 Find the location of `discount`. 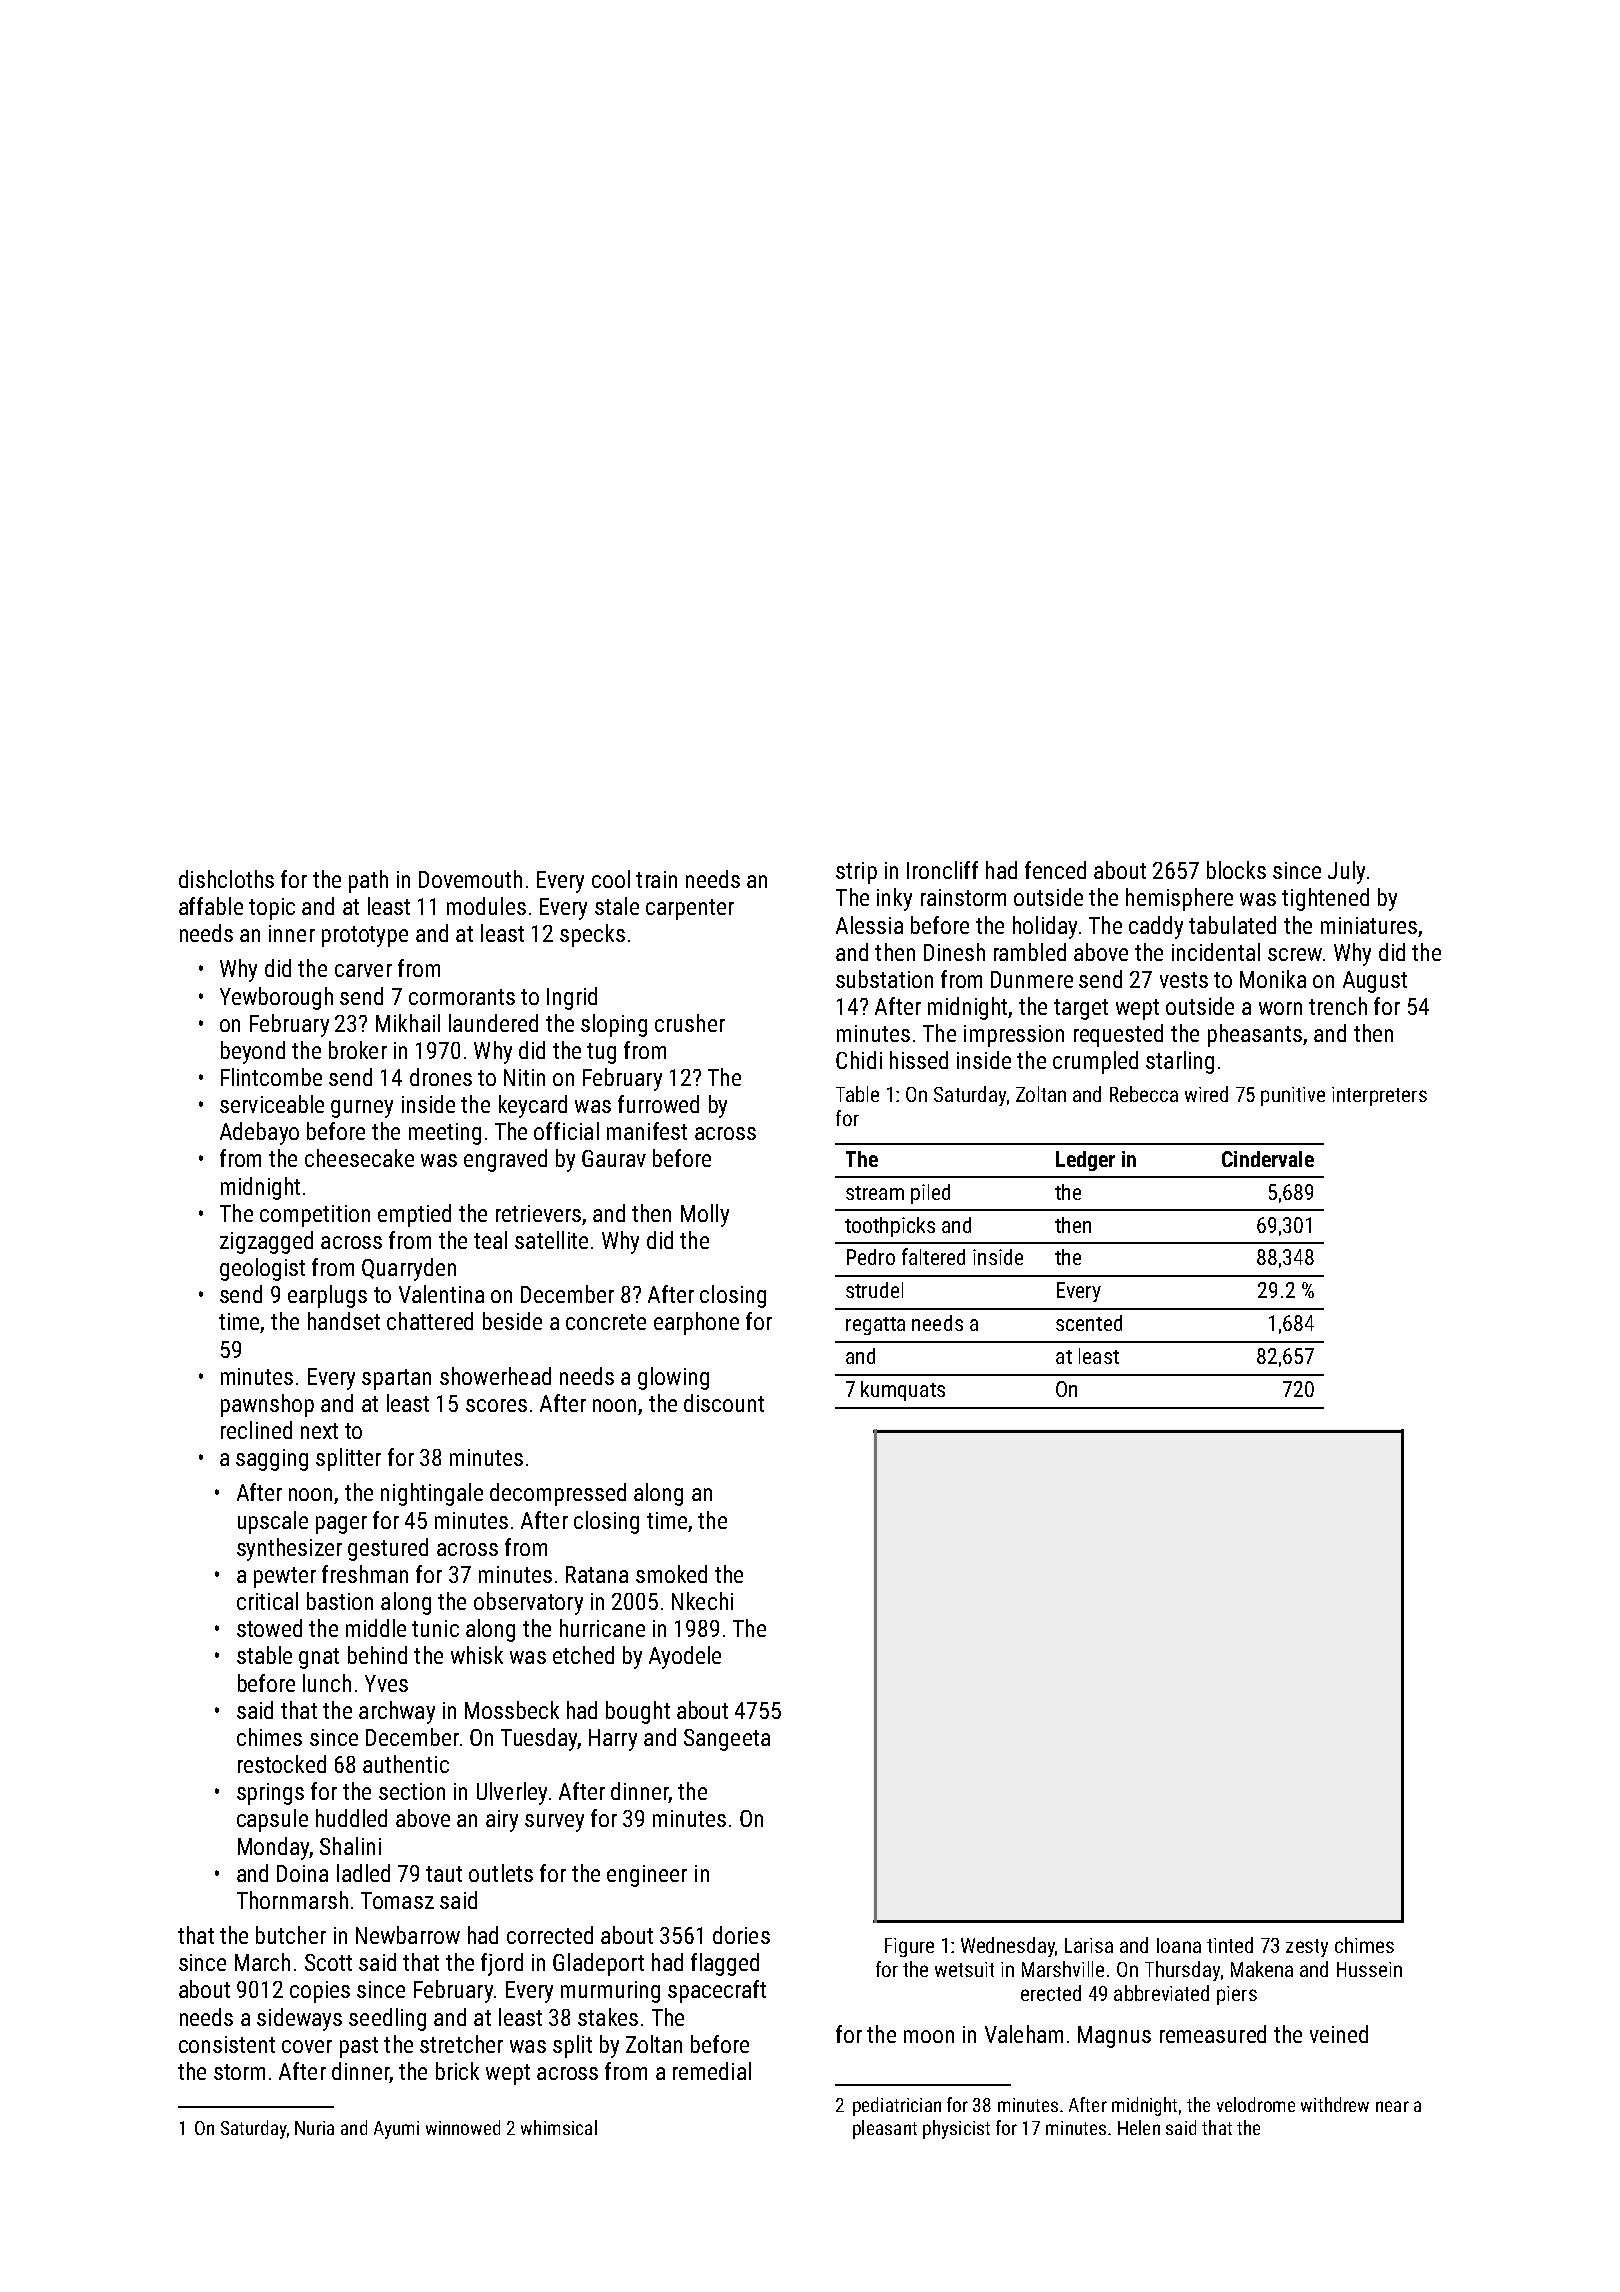

discount is located at coordinates (724, 1403).
